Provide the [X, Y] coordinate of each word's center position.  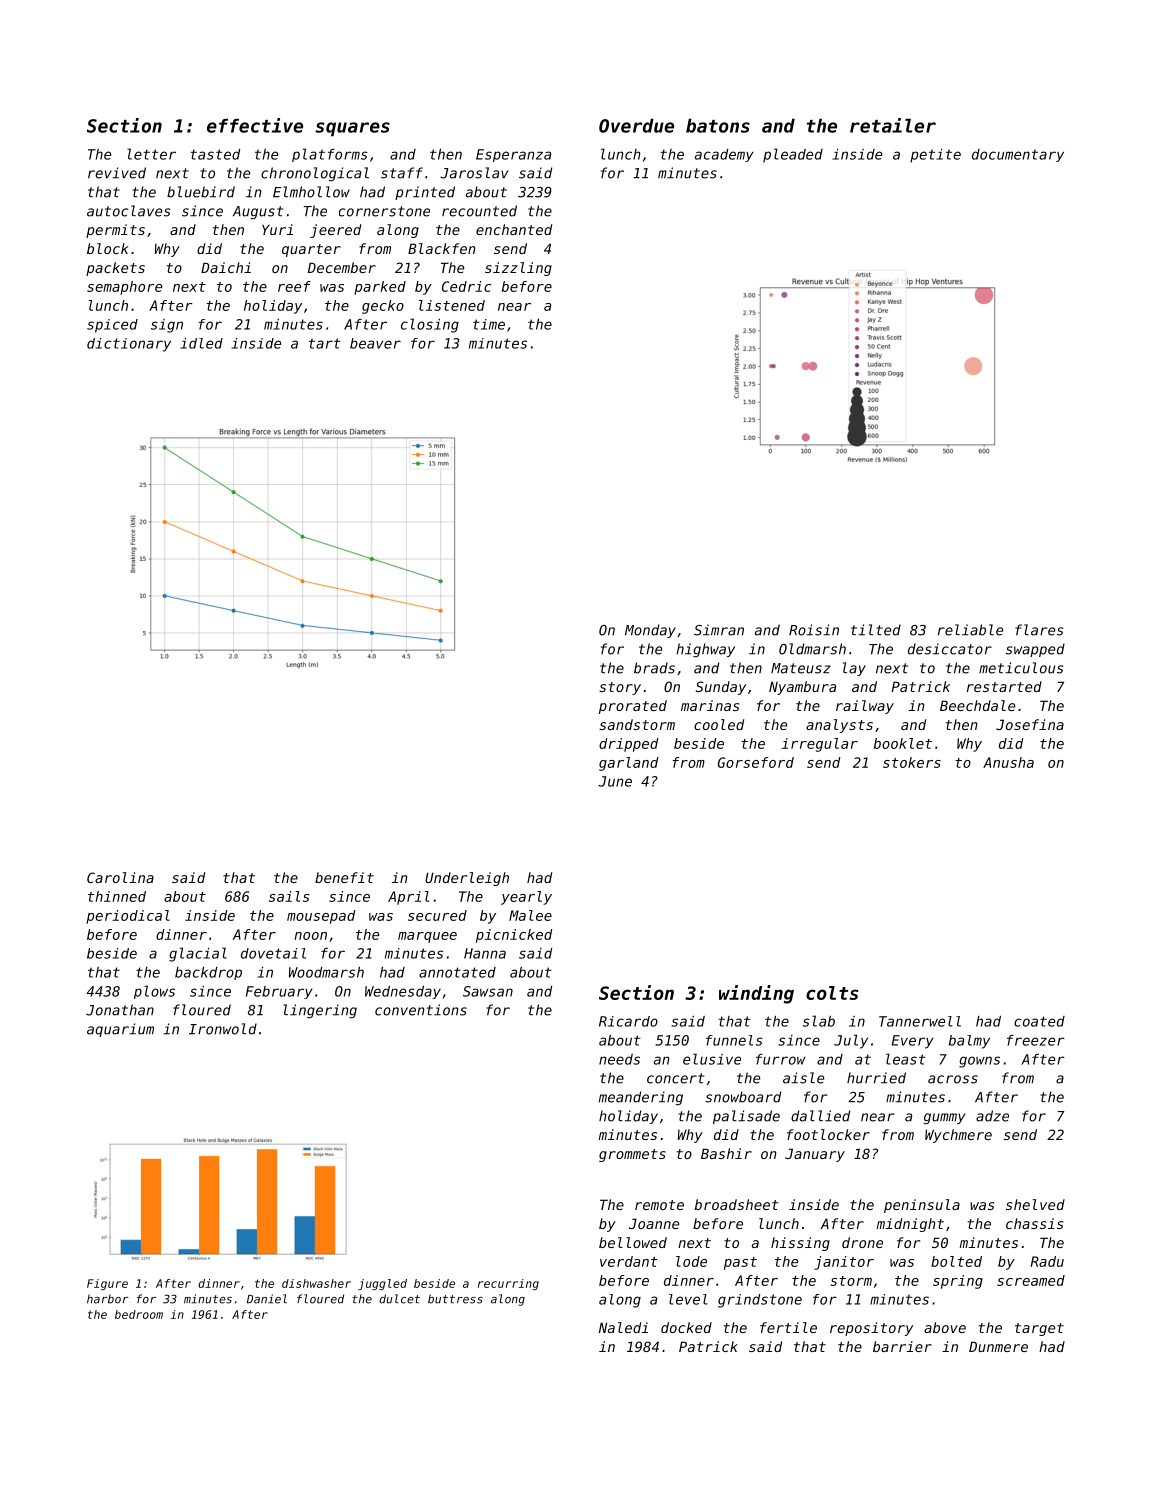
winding [756, 994]
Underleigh [467, 879]
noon [310, 936]
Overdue [636, 126]
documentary [1018, 155]
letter [151, 154]
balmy [969, 1042]
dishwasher [316, 1283]
